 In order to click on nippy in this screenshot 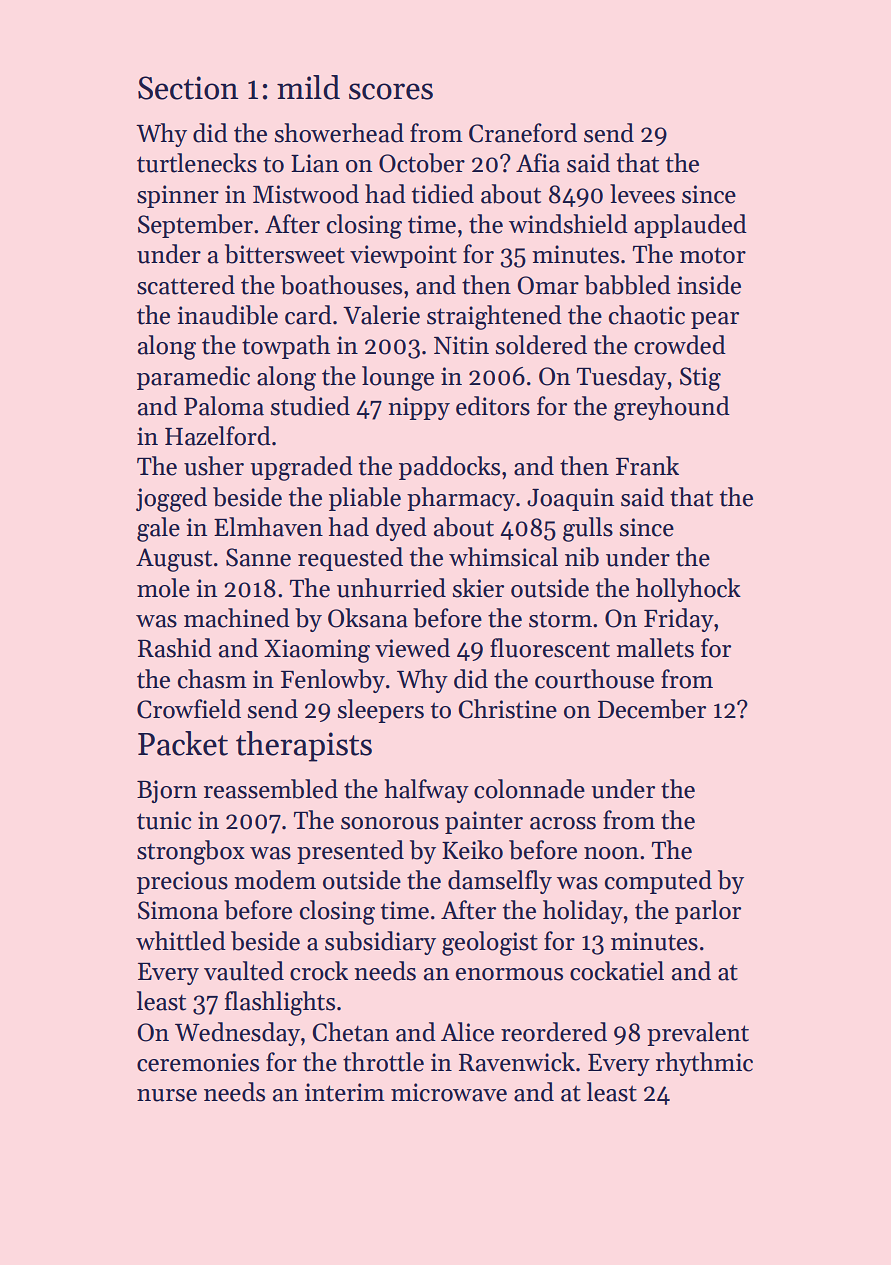, I will do `click(419, 408)`.
